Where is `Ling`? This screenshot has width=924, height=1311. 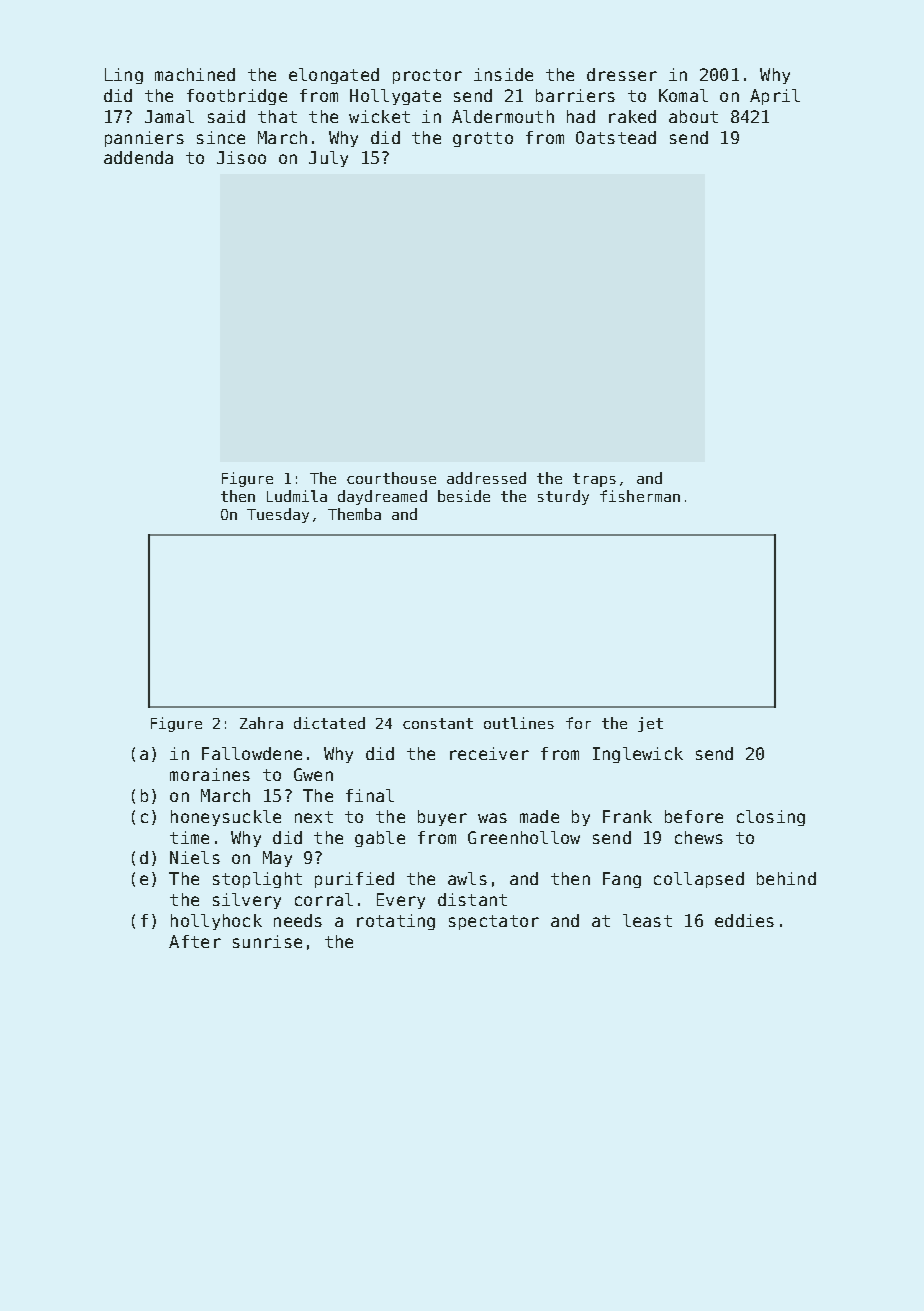
Ling is located at coordinates (124, 76).
